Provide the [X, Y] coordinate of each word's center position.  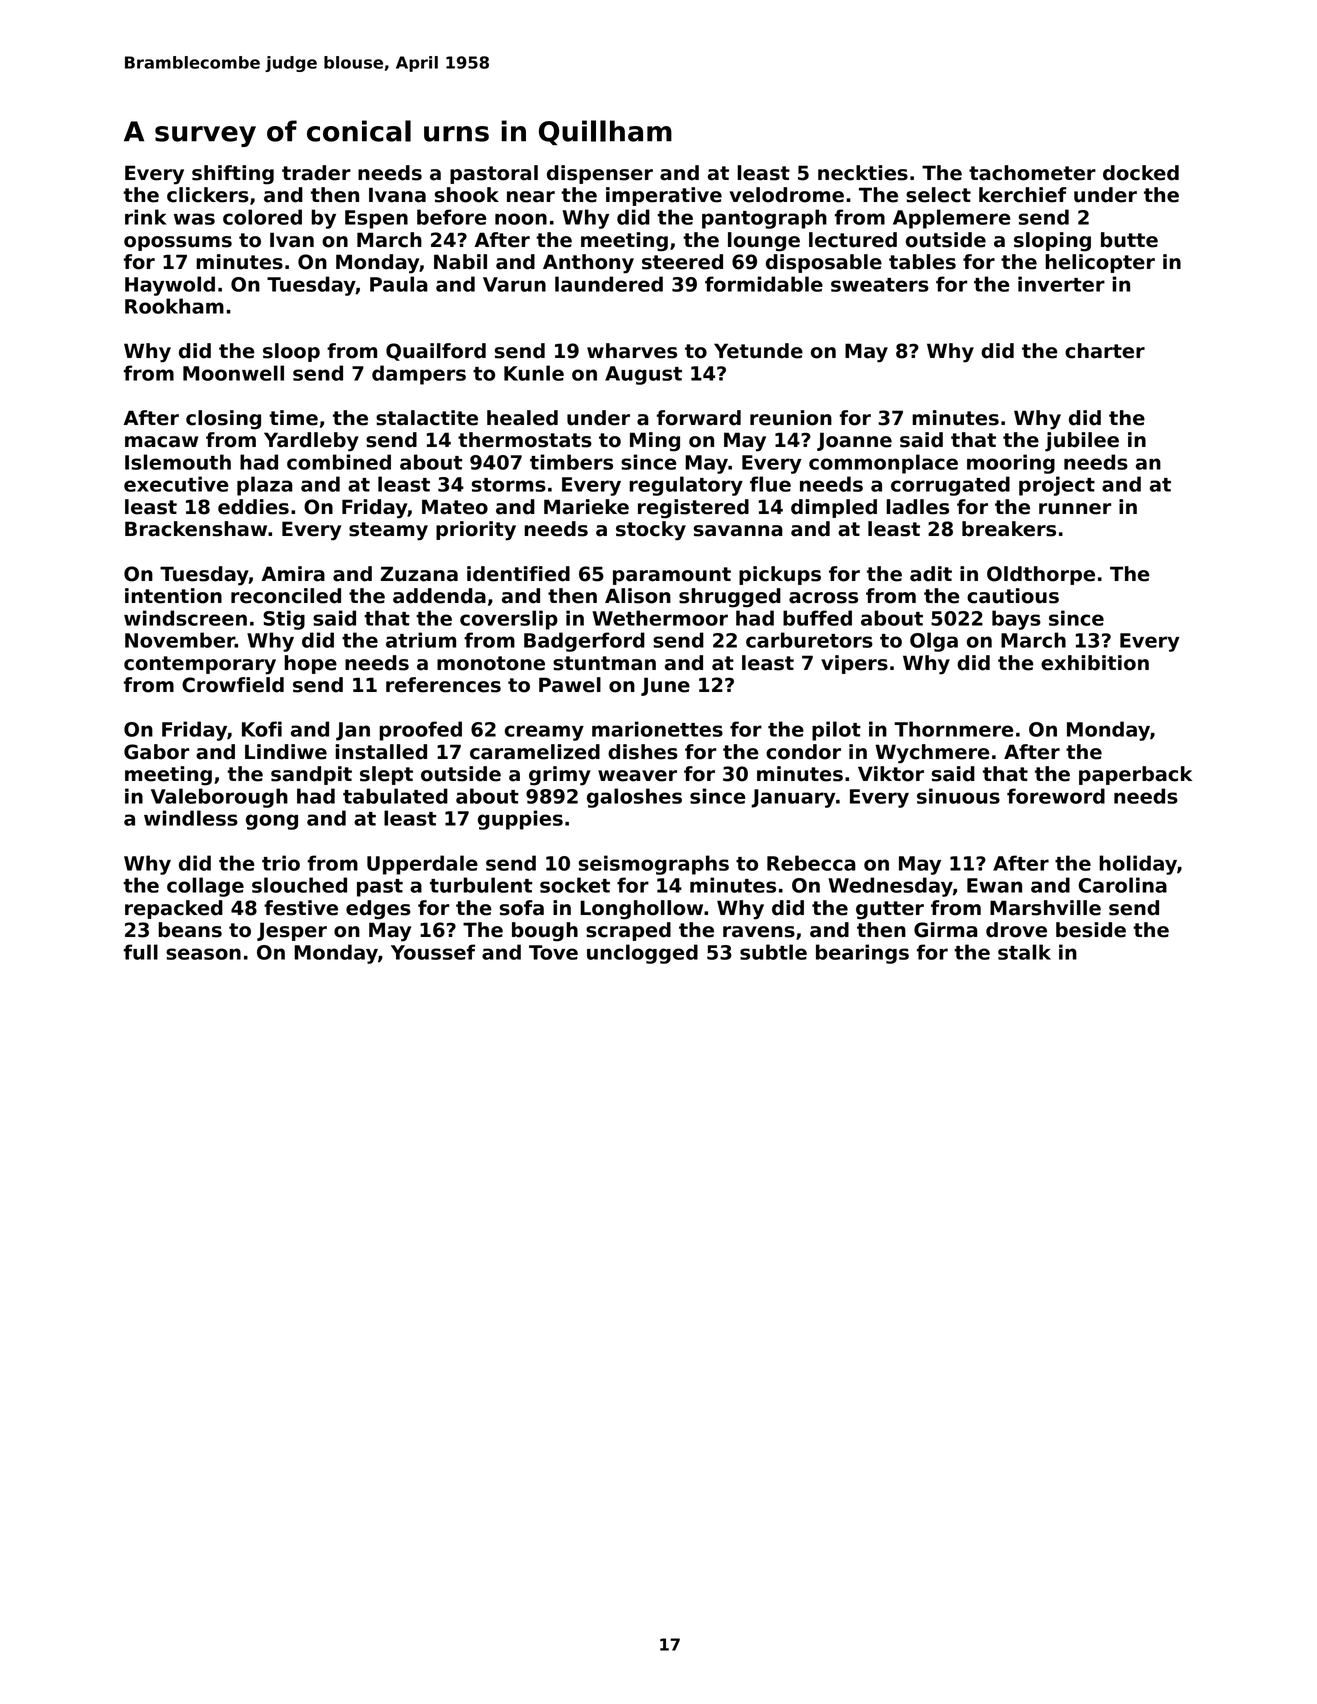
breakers [1009, 529]
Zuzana [419, 574]
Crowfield [233, 685]
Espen [376, 219]
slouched [299, 885]
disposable [824, 263]
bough [545, 932]
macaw [161, 442]
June [665, 686]
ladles [917, 507]
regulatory [686, 486]
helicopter [1100, 263]
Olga [934, 642]
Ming [655, 442]
